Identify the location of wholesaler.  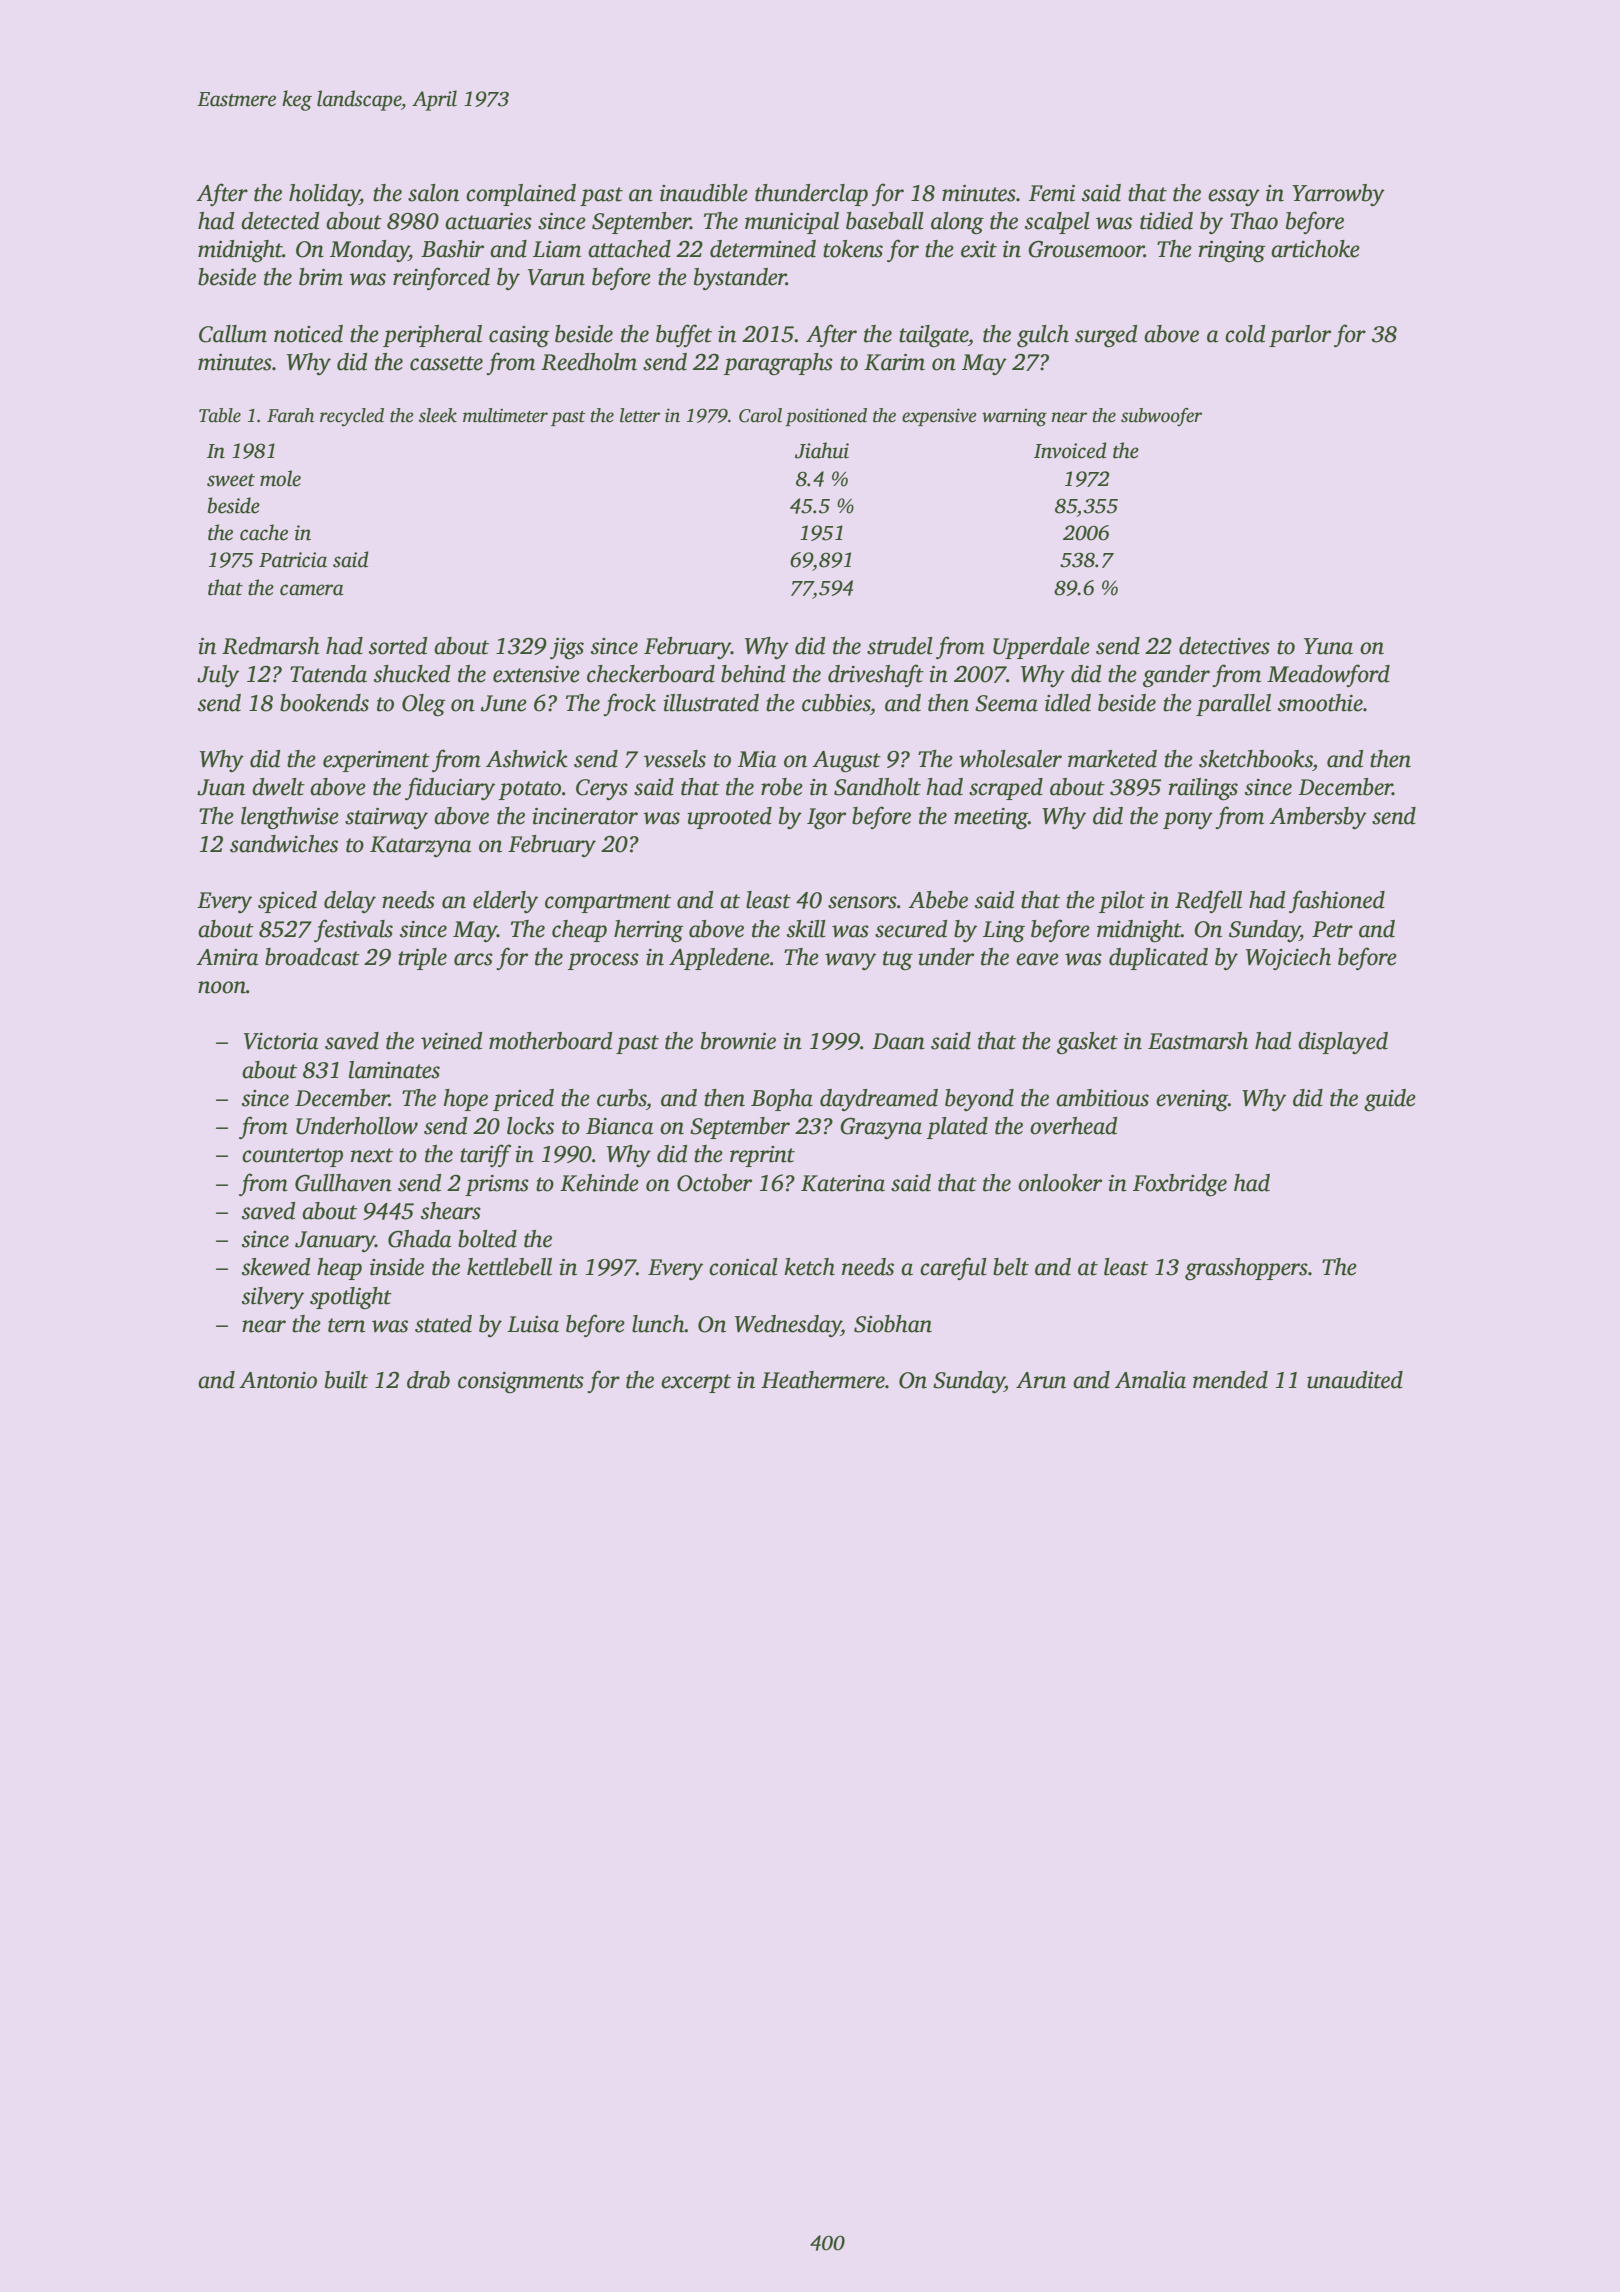
(1010, 759).
